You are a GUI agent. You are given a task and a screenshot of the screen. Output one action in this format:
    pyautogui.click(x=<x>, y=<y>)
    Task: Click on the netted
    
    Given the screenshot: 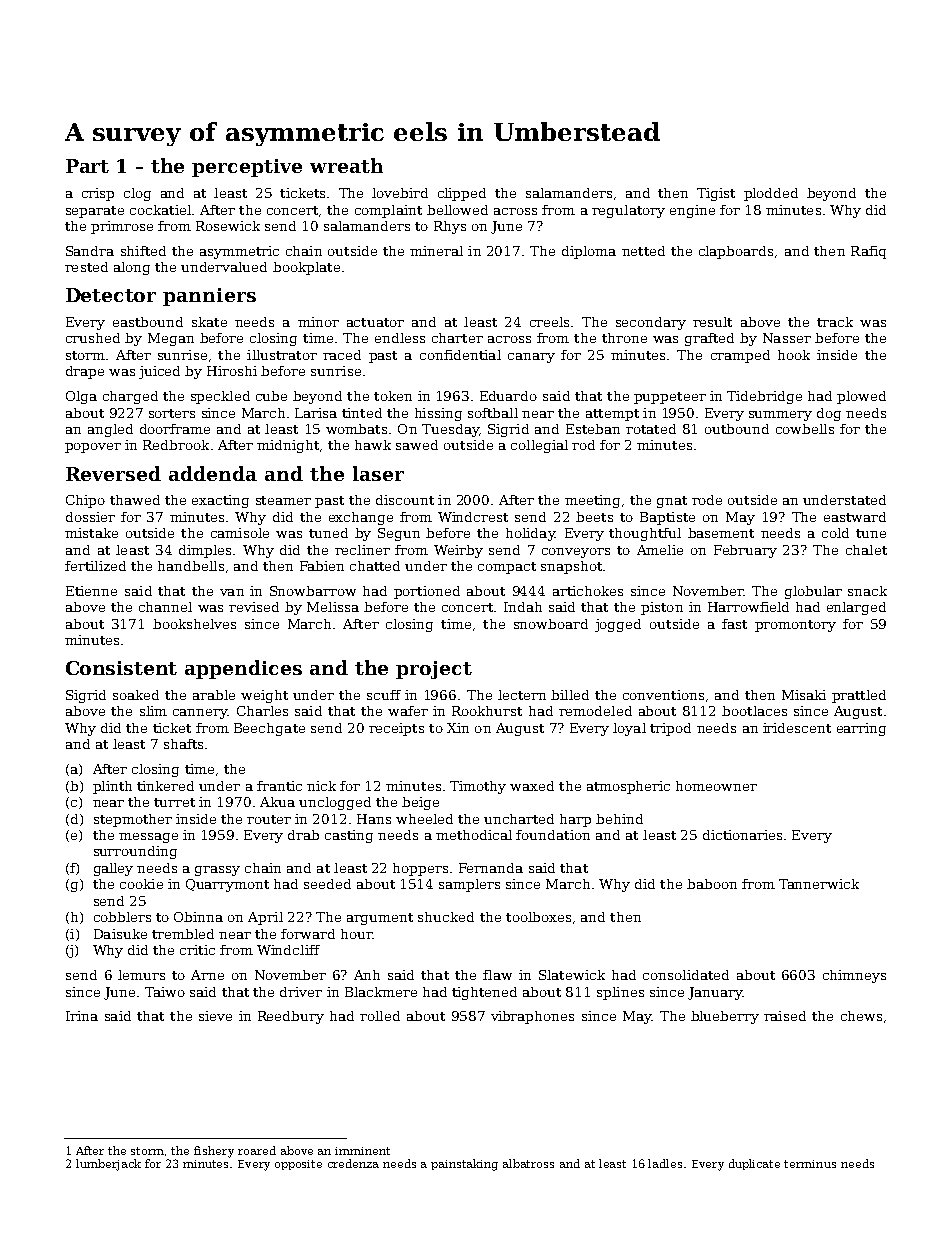 What is the action you would take?
    pyautogui.click(x=643, y=251)
